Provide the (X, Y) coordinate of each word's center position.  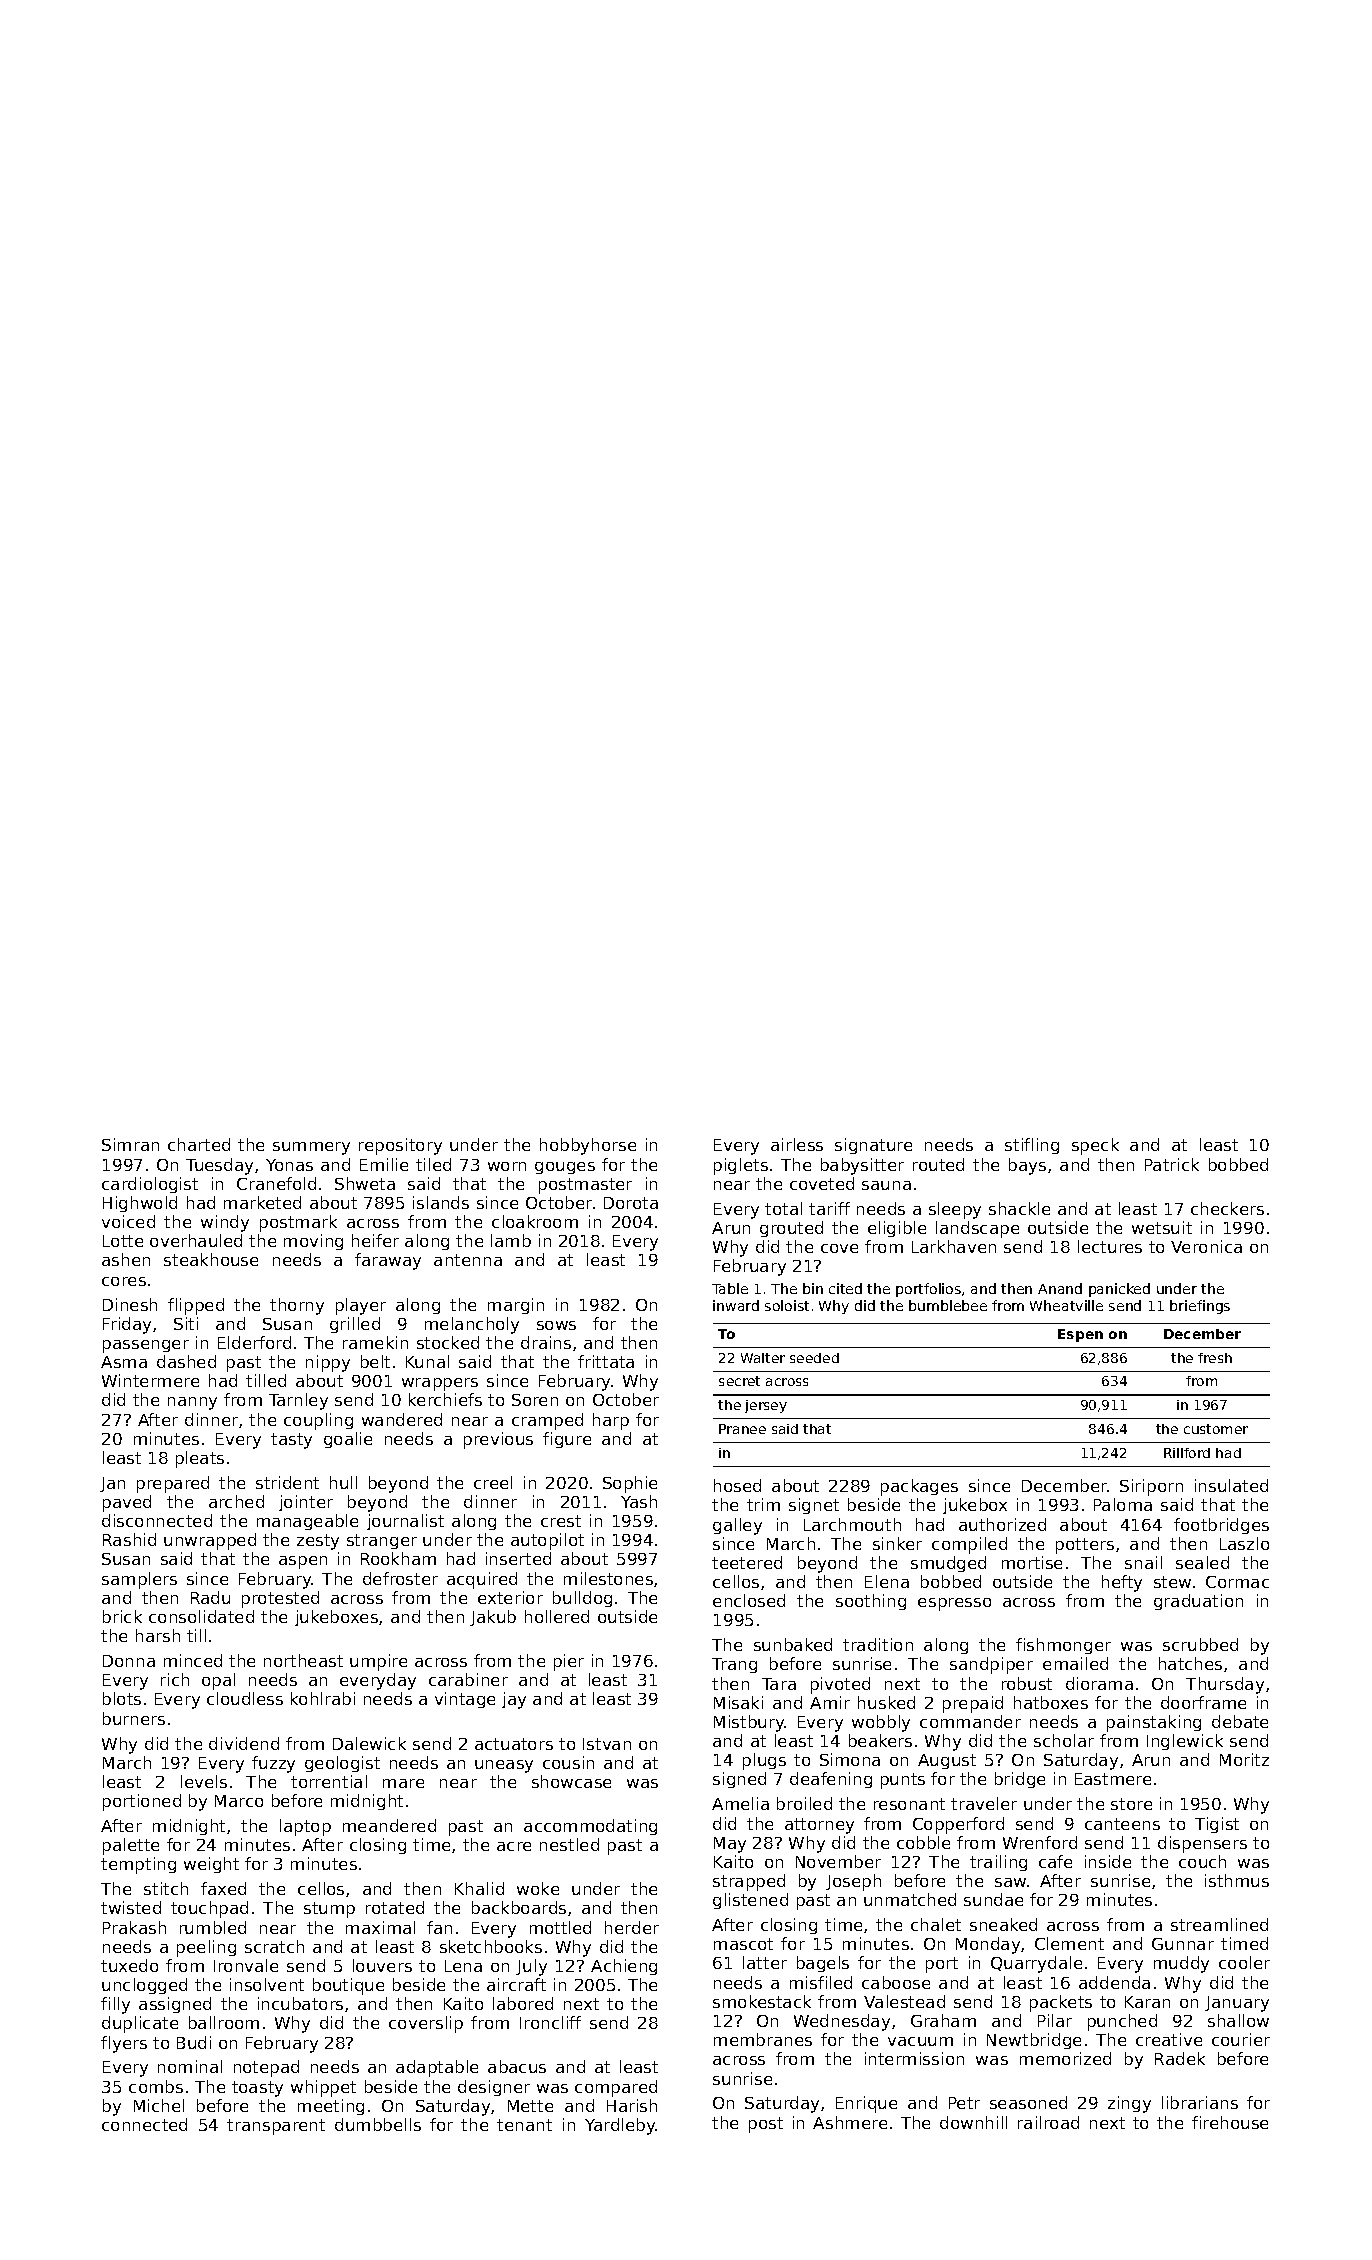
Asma (124, 1362)
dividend (244, 1743)
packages (919, 1487)
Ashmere (850, 2122)
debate (1240, 1721)
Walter (763, 1358)
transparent (276, 2127)
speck (1095, 1146)
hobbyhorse (588, 1146)
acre (514, 1846)
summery (311, 1148)
